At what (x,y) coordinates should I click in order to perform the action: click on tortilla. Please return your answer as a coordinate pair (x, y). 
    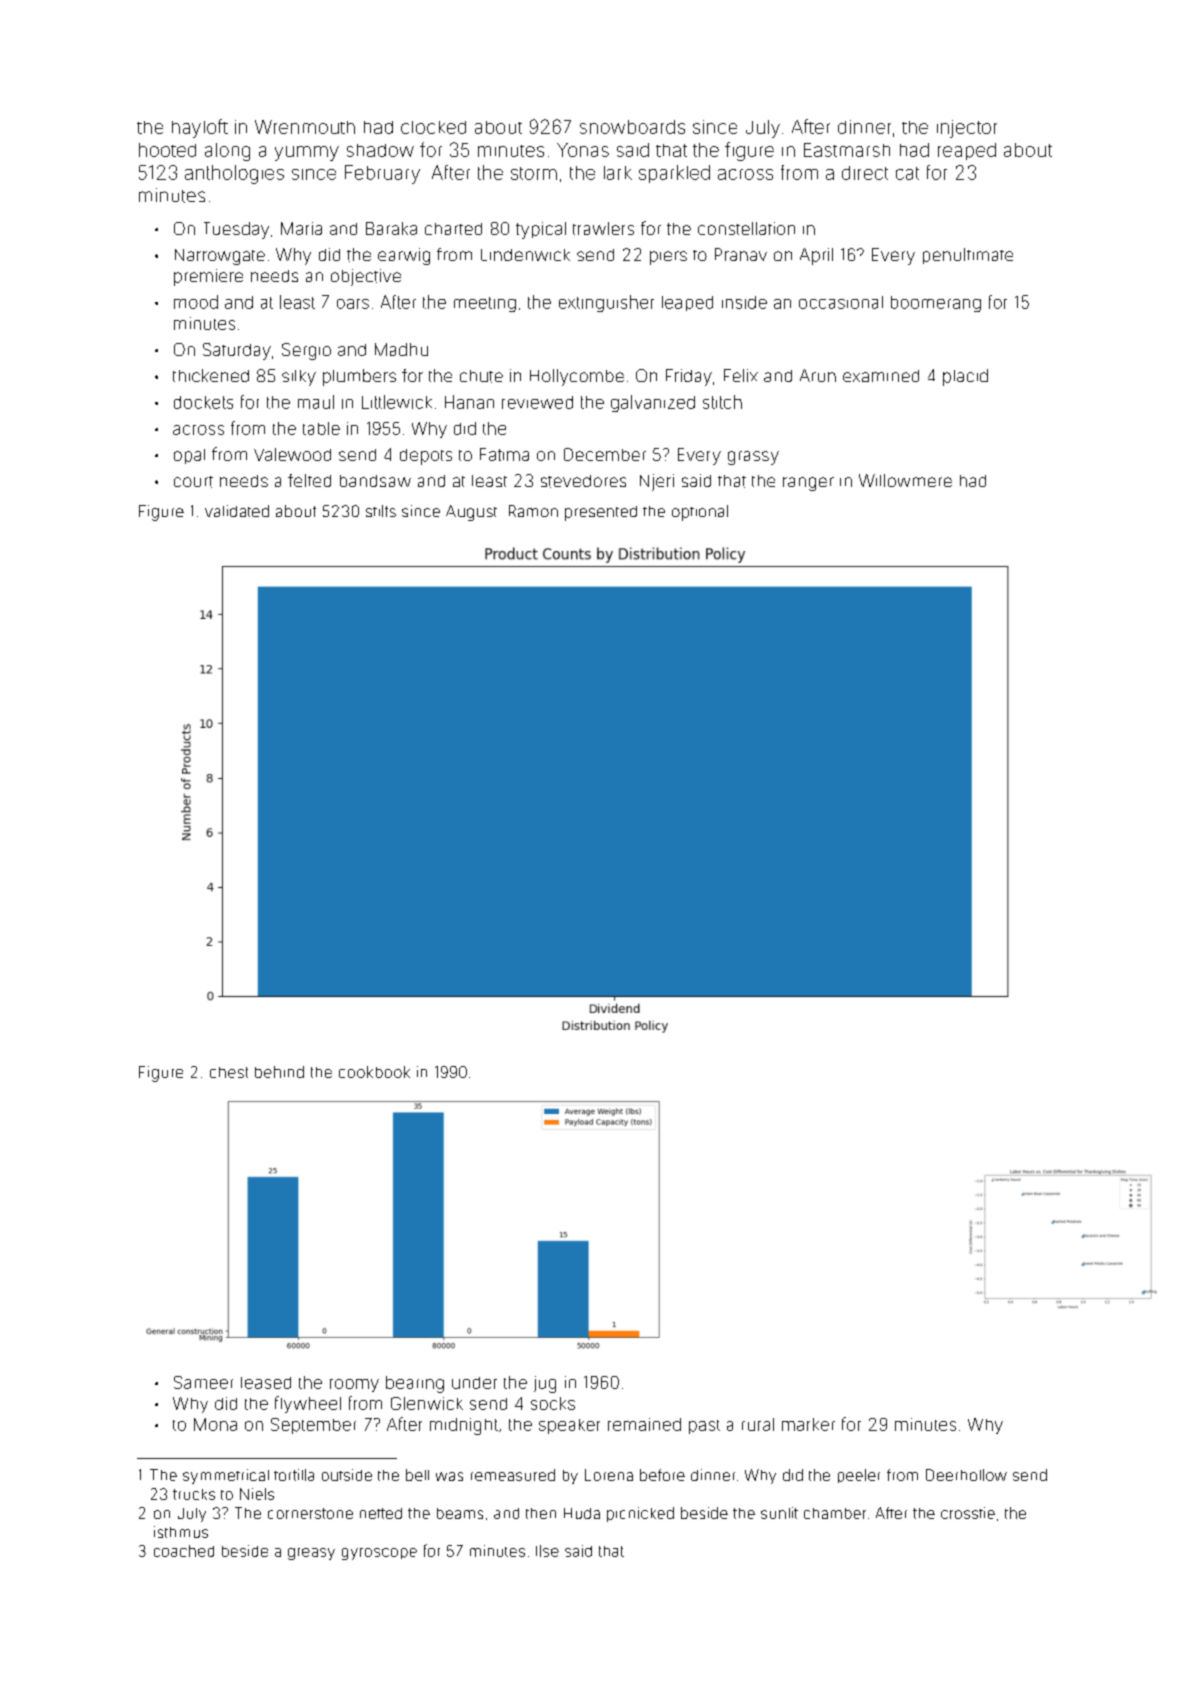
    Looking at the image, I should click on (294, 1475).
